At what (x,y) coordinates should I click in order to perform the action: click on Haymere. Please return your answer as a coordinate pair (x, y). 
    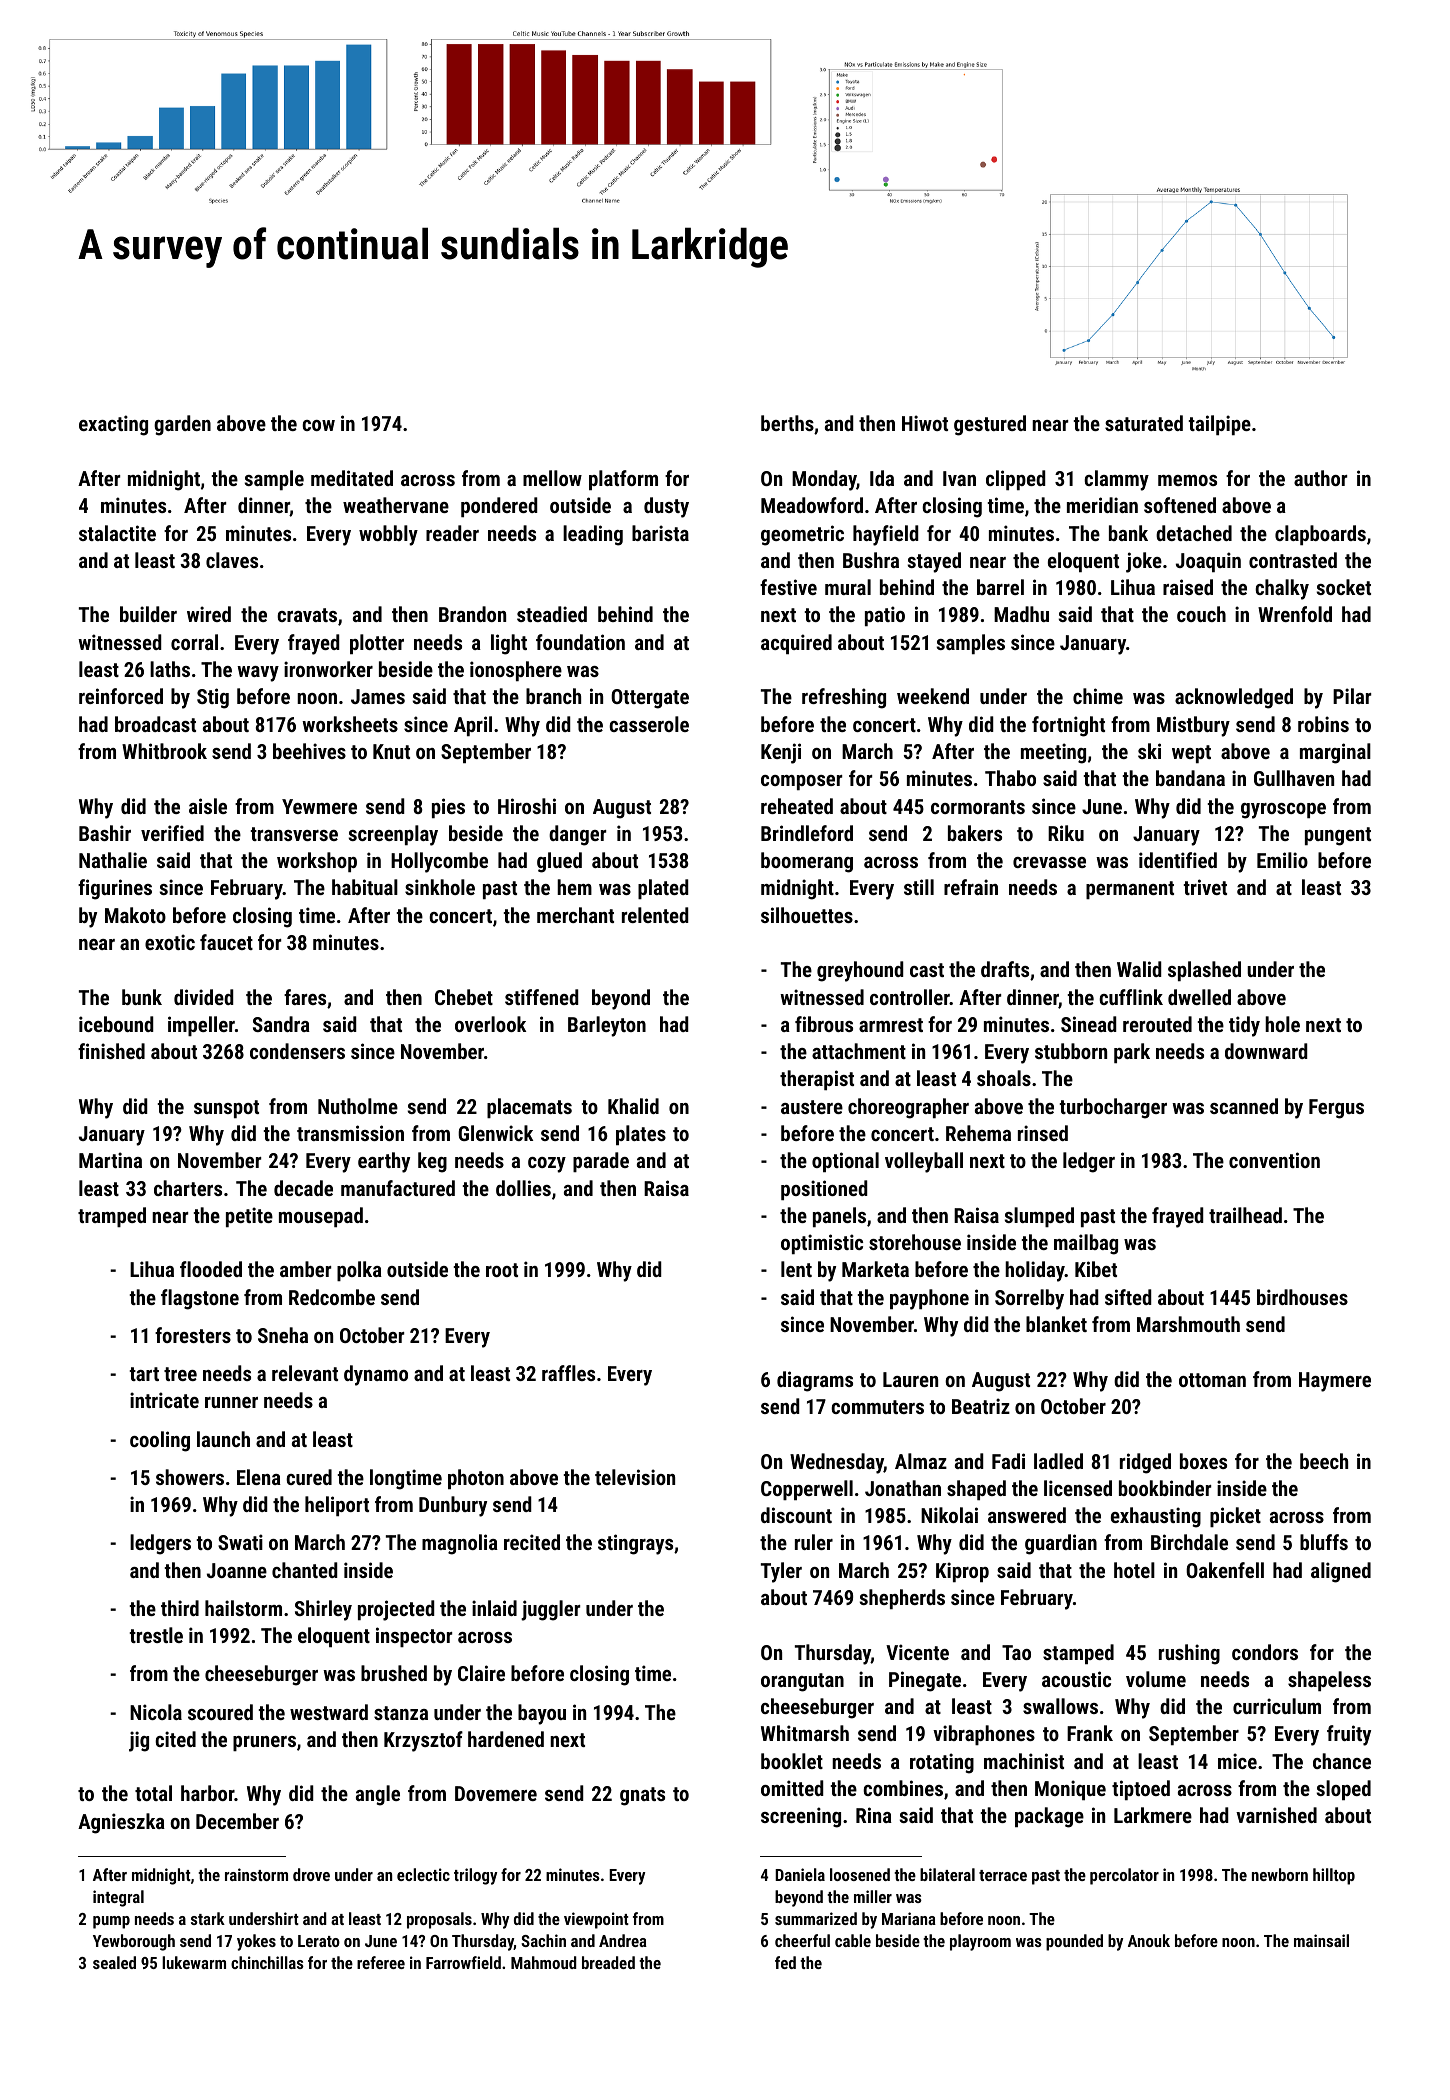
    Looking at the image, I should click on (1335, 1382).
